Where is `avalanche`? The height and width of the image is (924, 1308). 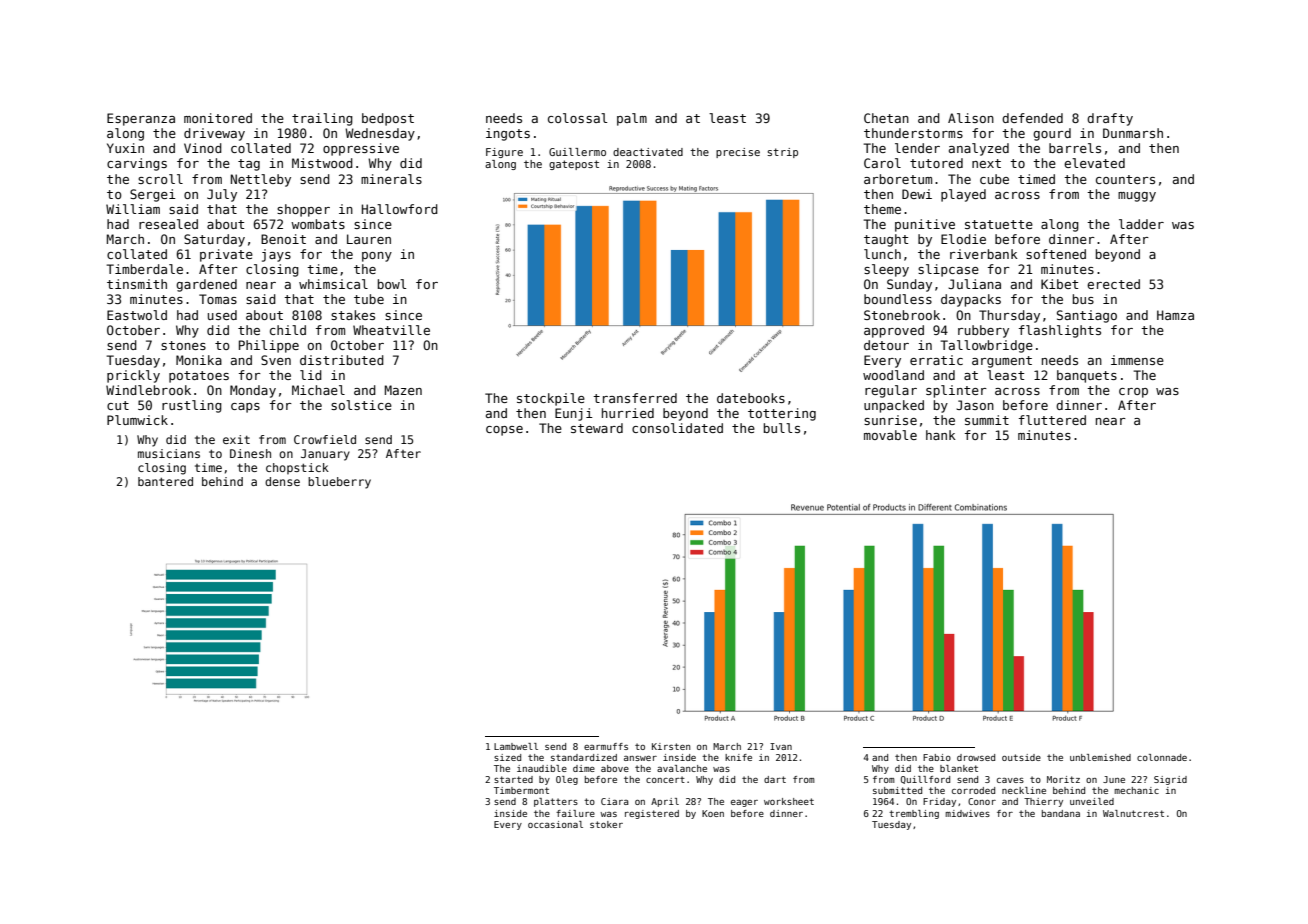
avalanche is located at coordinates (682, 768).
